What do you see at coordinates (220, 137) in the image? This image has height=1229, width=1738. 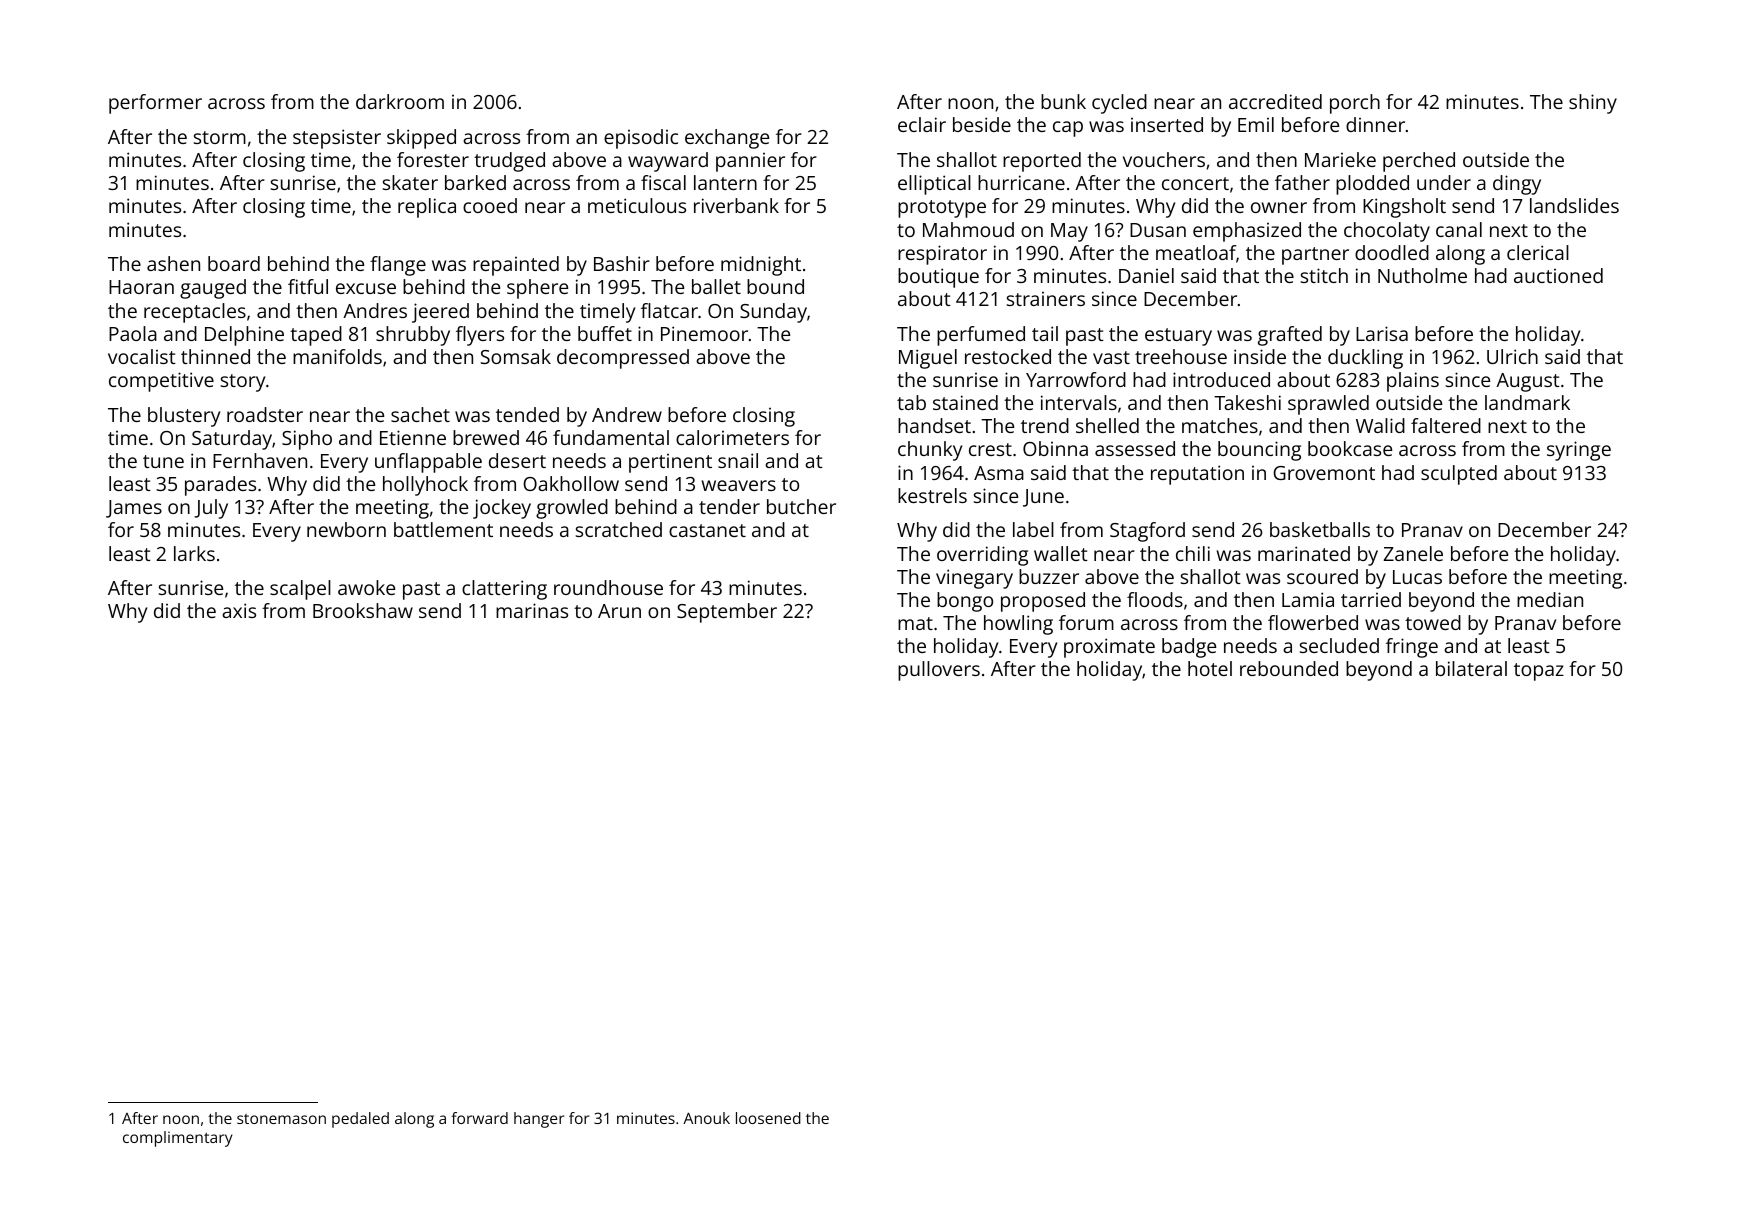 I see `storm` at bounding box center [220, 137].
